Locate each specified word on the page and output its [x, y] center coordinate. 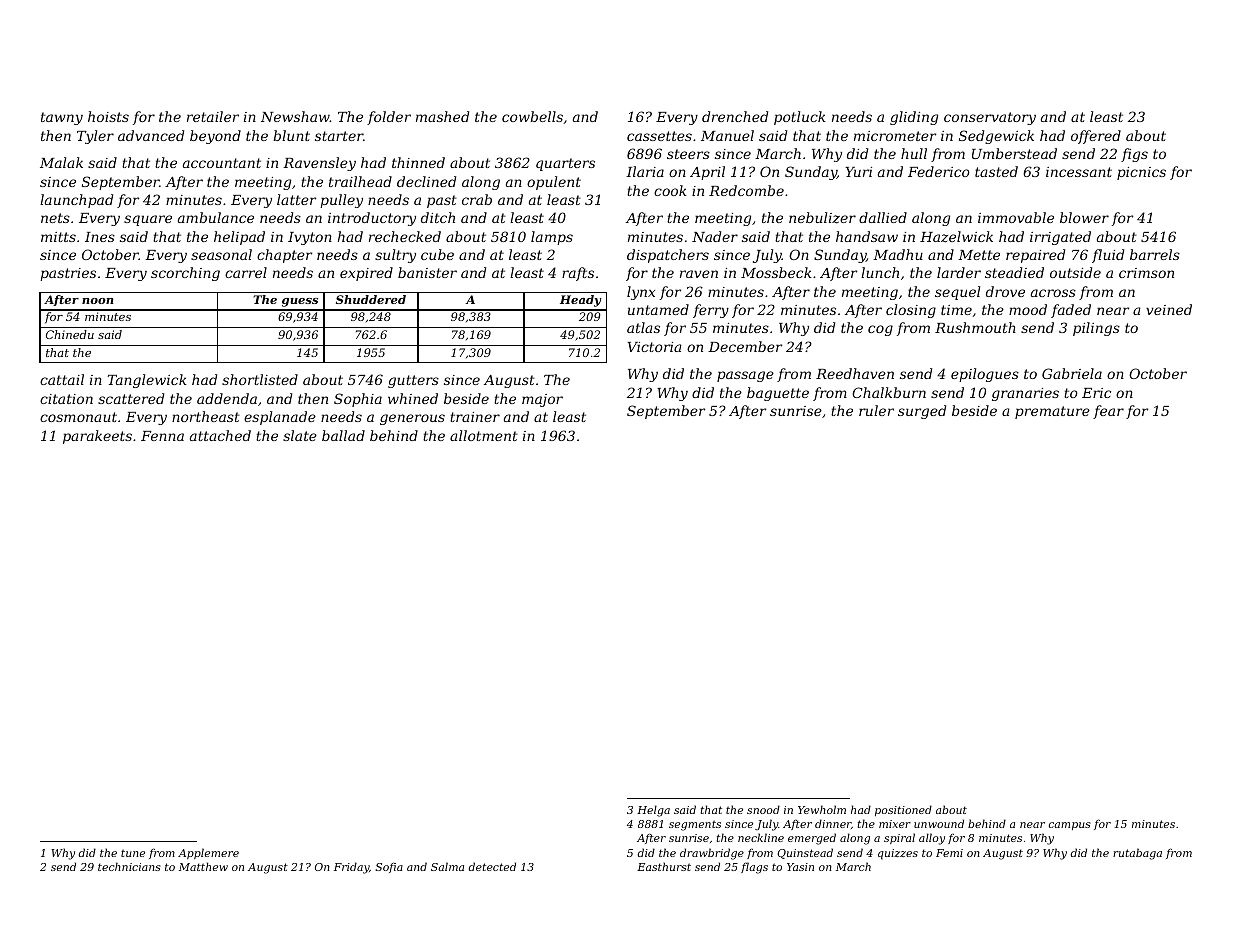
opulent [554, 183]
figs [1134, 155]
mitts [58, 237]
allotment [484, 435]
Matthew [203, 866]
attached [220, 435]
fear [1108, 412]
